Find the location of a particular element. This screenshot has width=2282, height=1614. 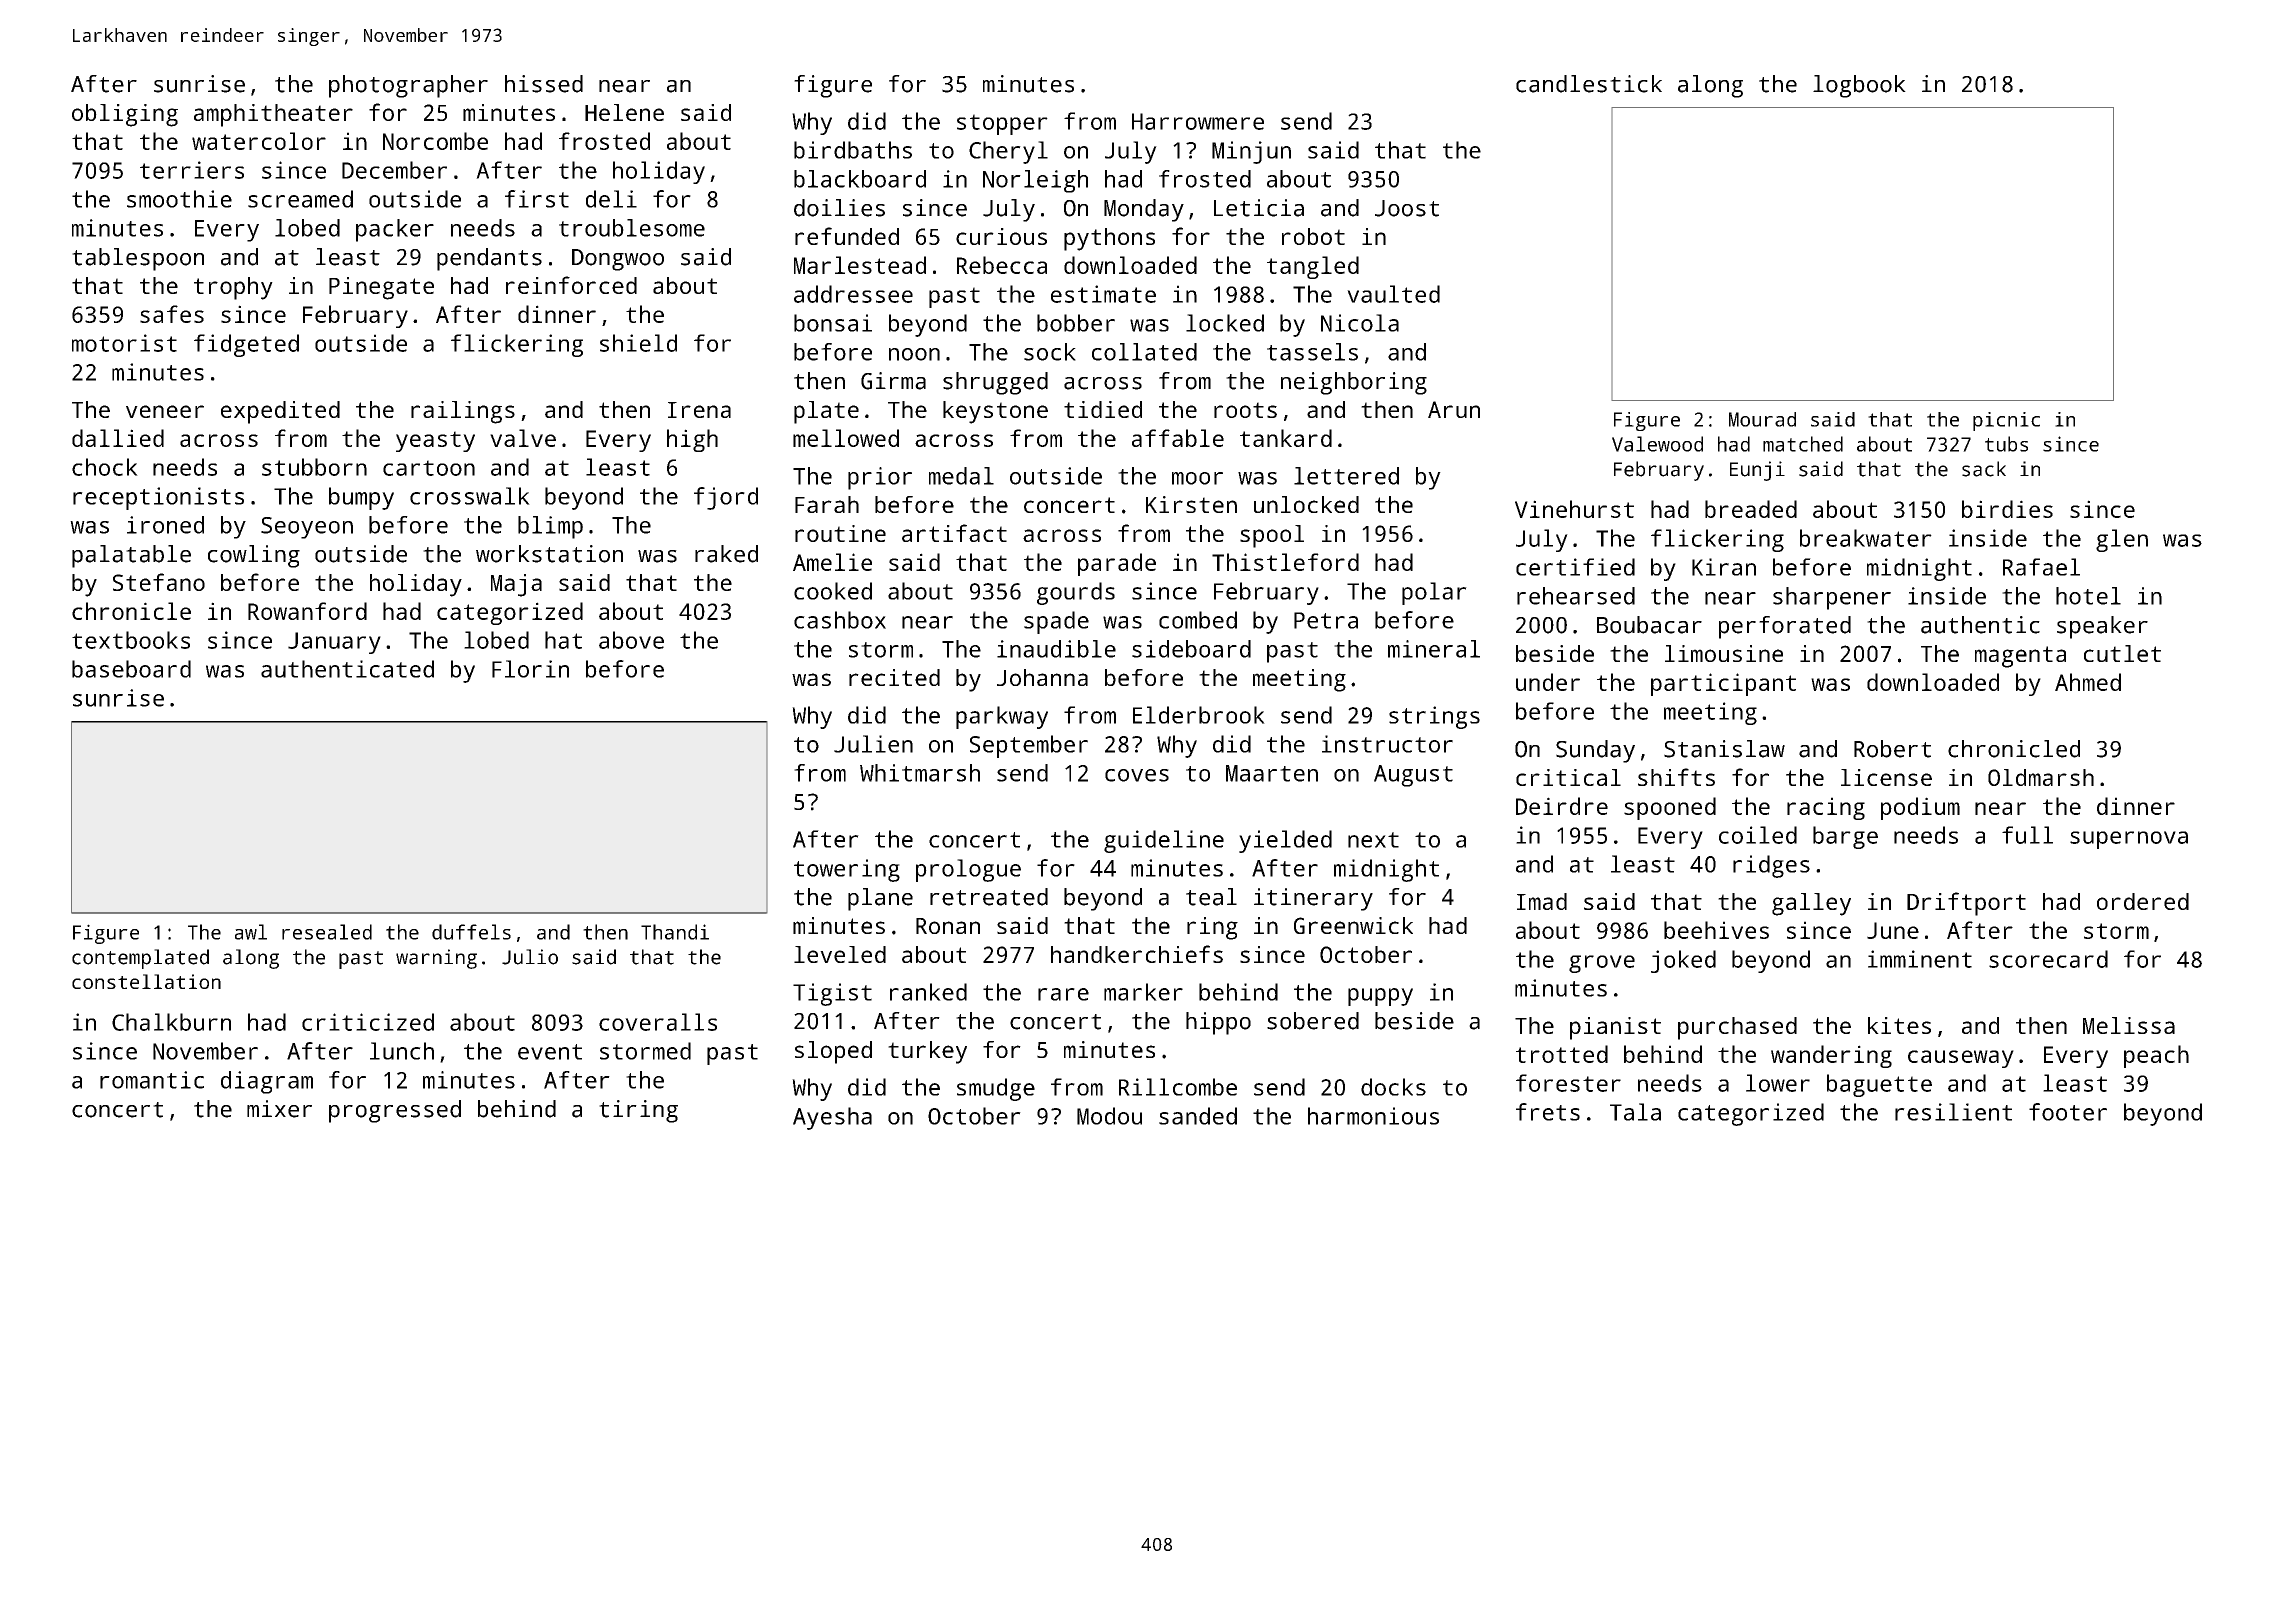

logbook is located at coordinates (1859, 86).
